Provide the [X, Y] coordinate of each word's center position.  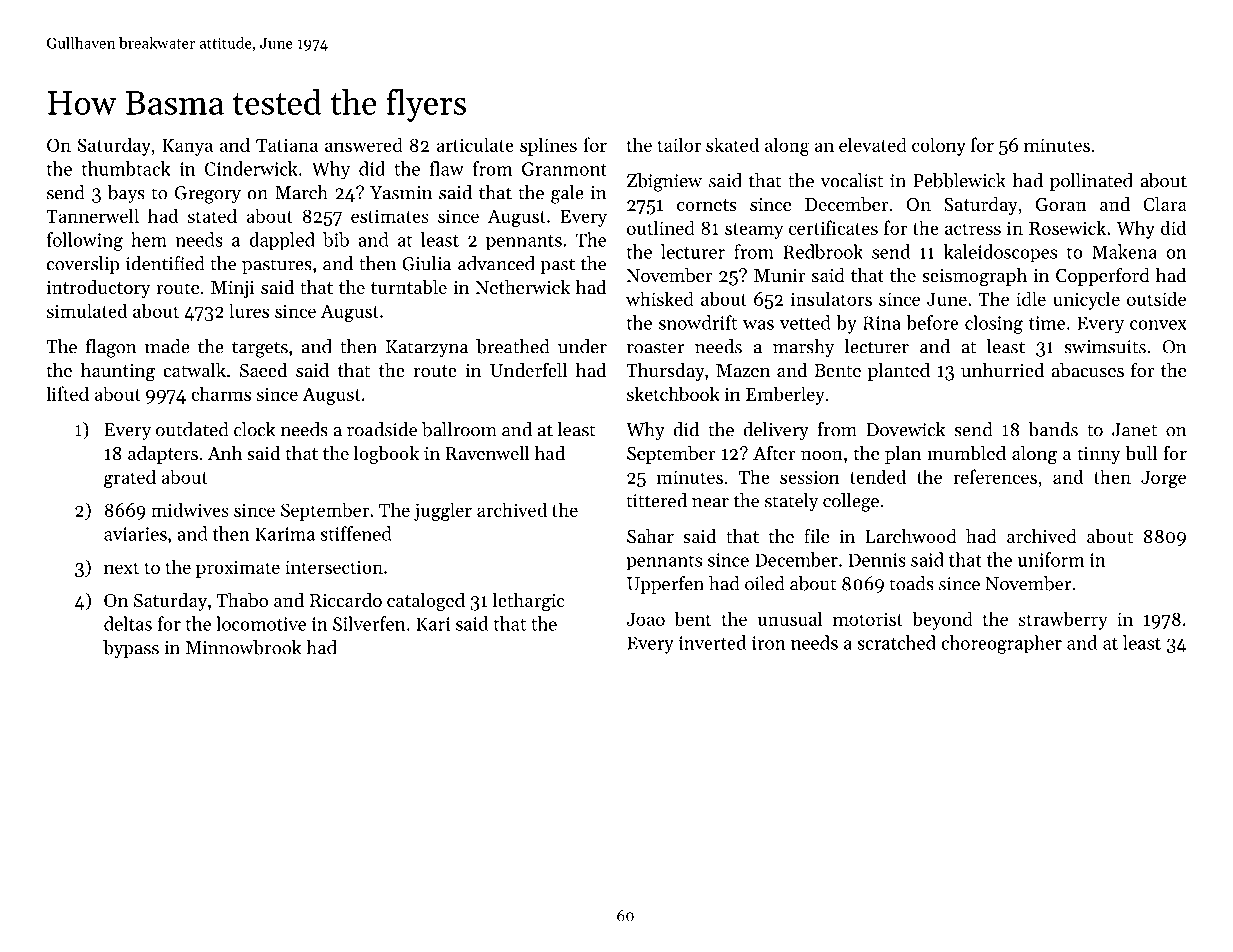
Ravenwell [487, 453]
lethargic [528, 602]
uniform [1051, 559]
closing [994, 324]
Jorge [1163, 479]
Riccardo [346, 600]
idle [1031, 298]
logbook [386, 455]
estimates [390, 216]
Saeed [263, 370]
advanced [496, 263]
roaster [655, 348]
